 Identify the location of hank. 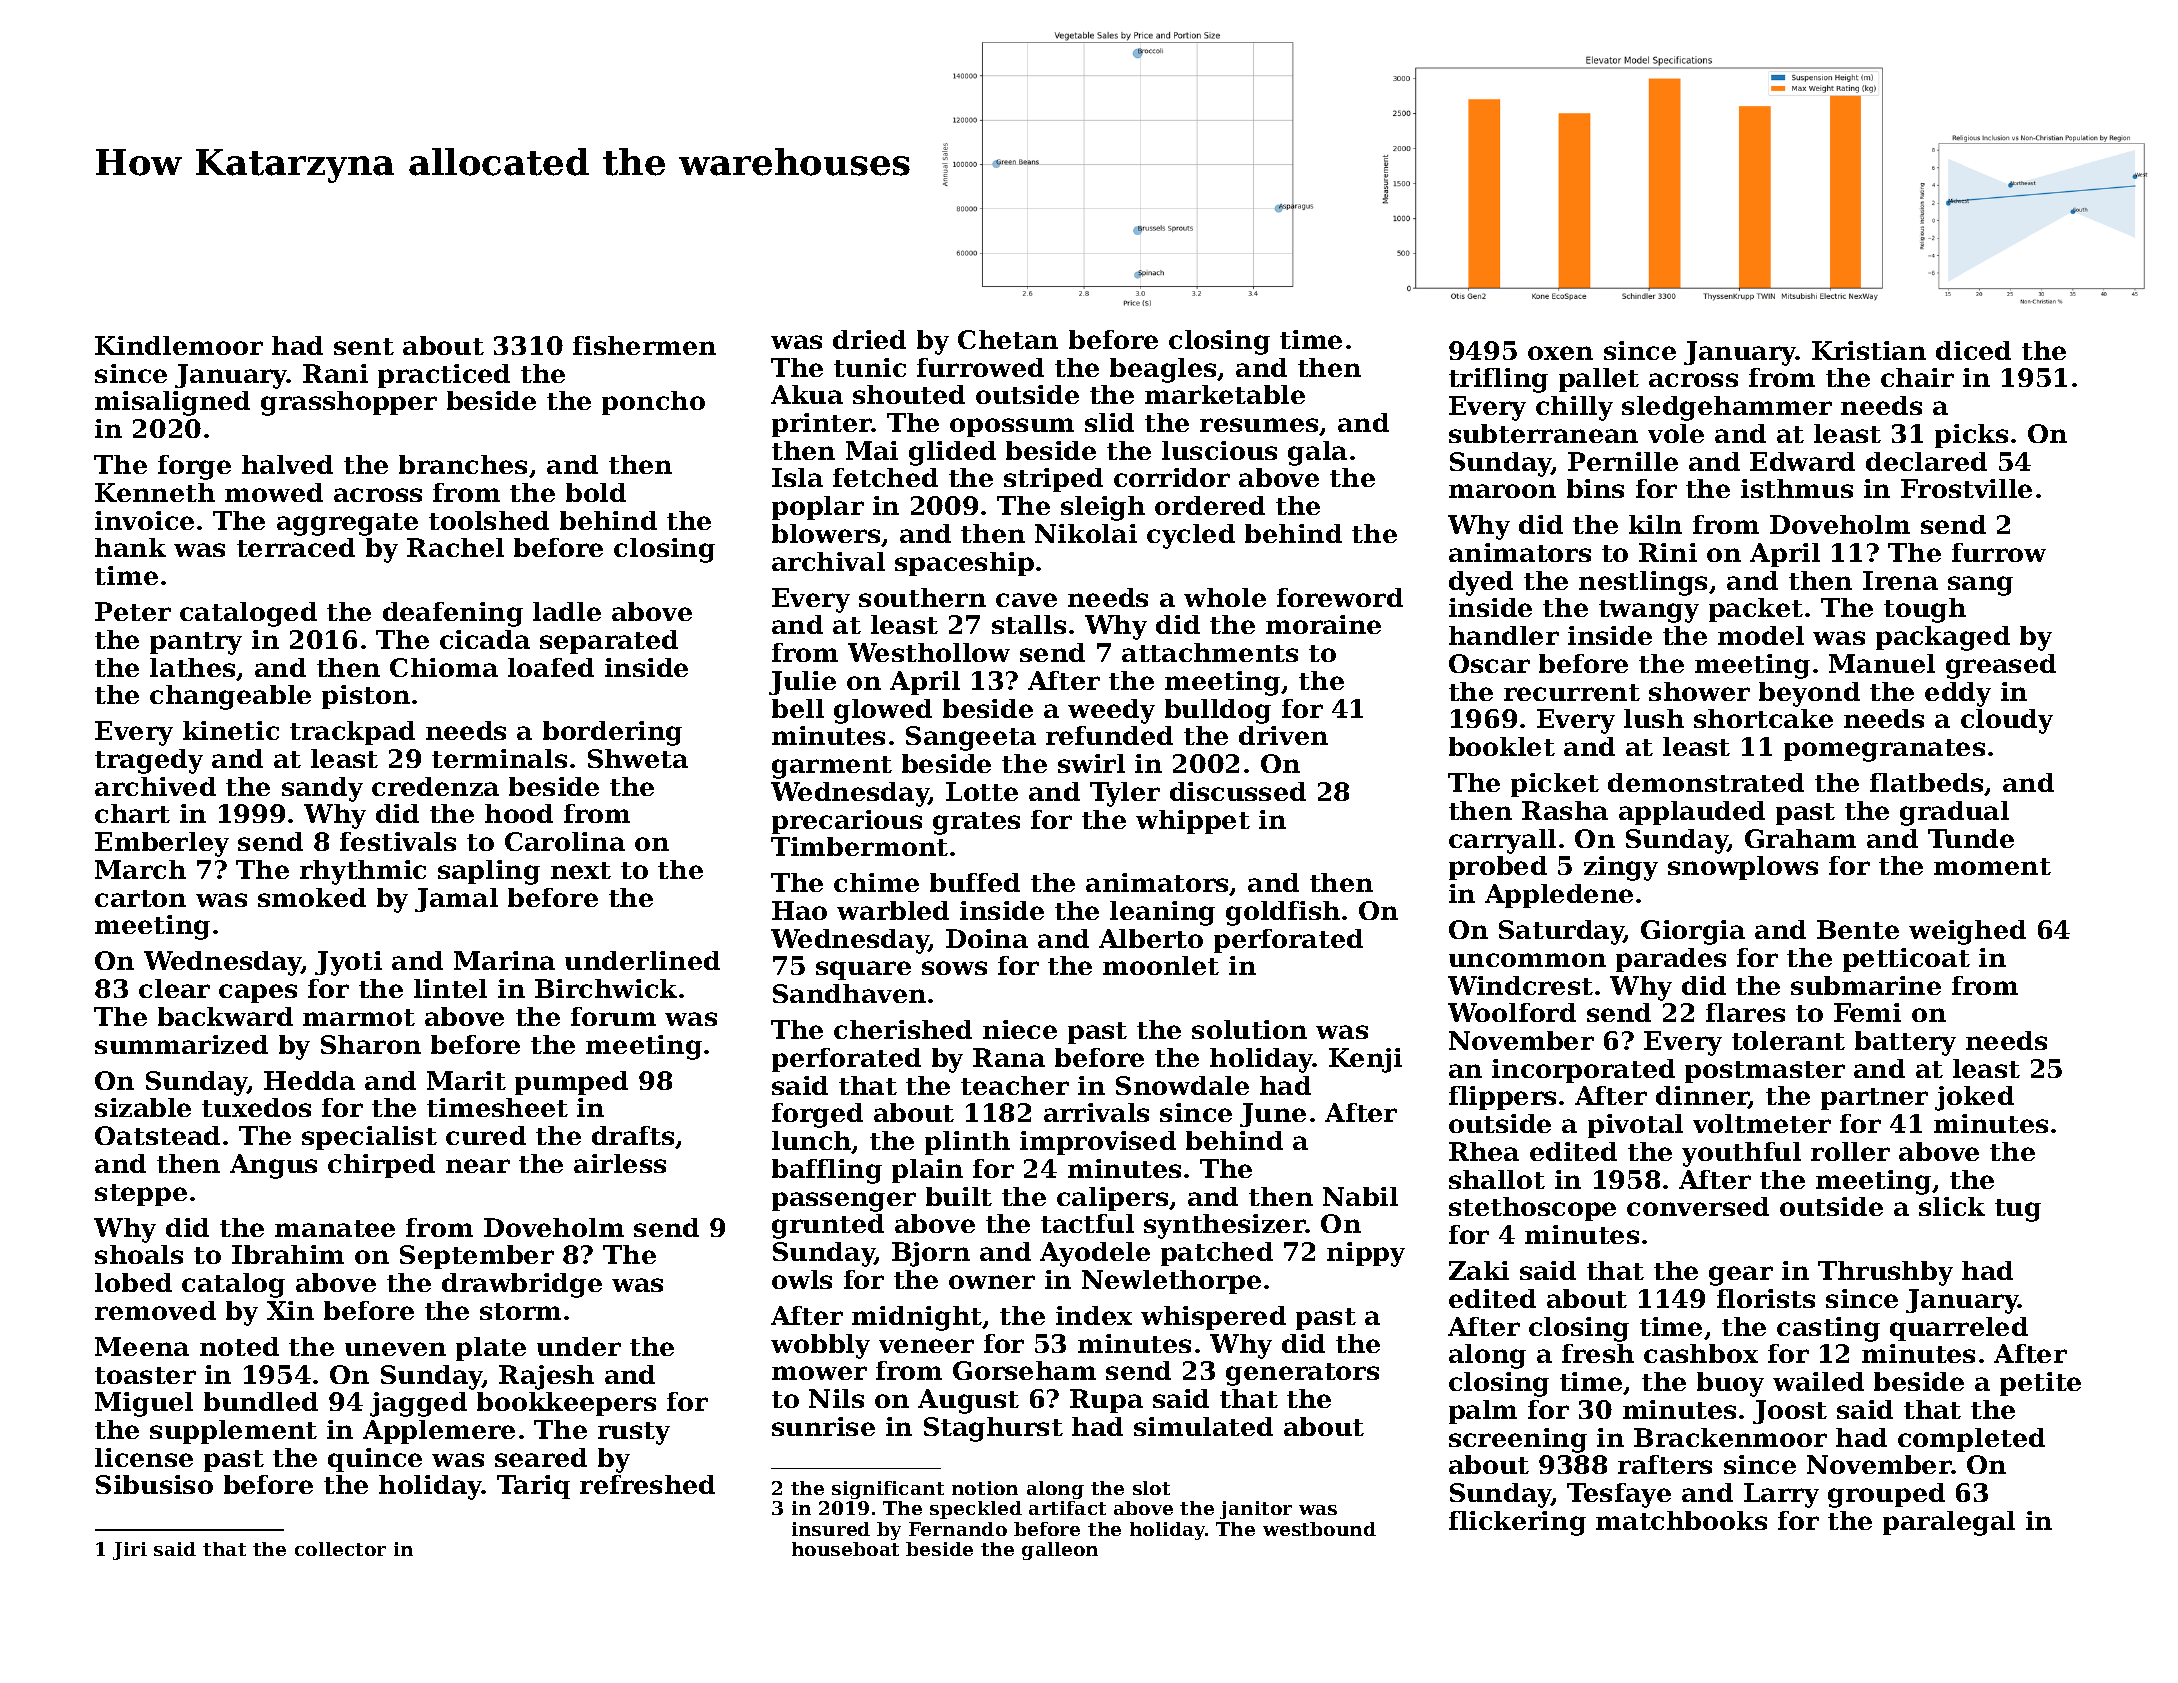
(130, 547).
